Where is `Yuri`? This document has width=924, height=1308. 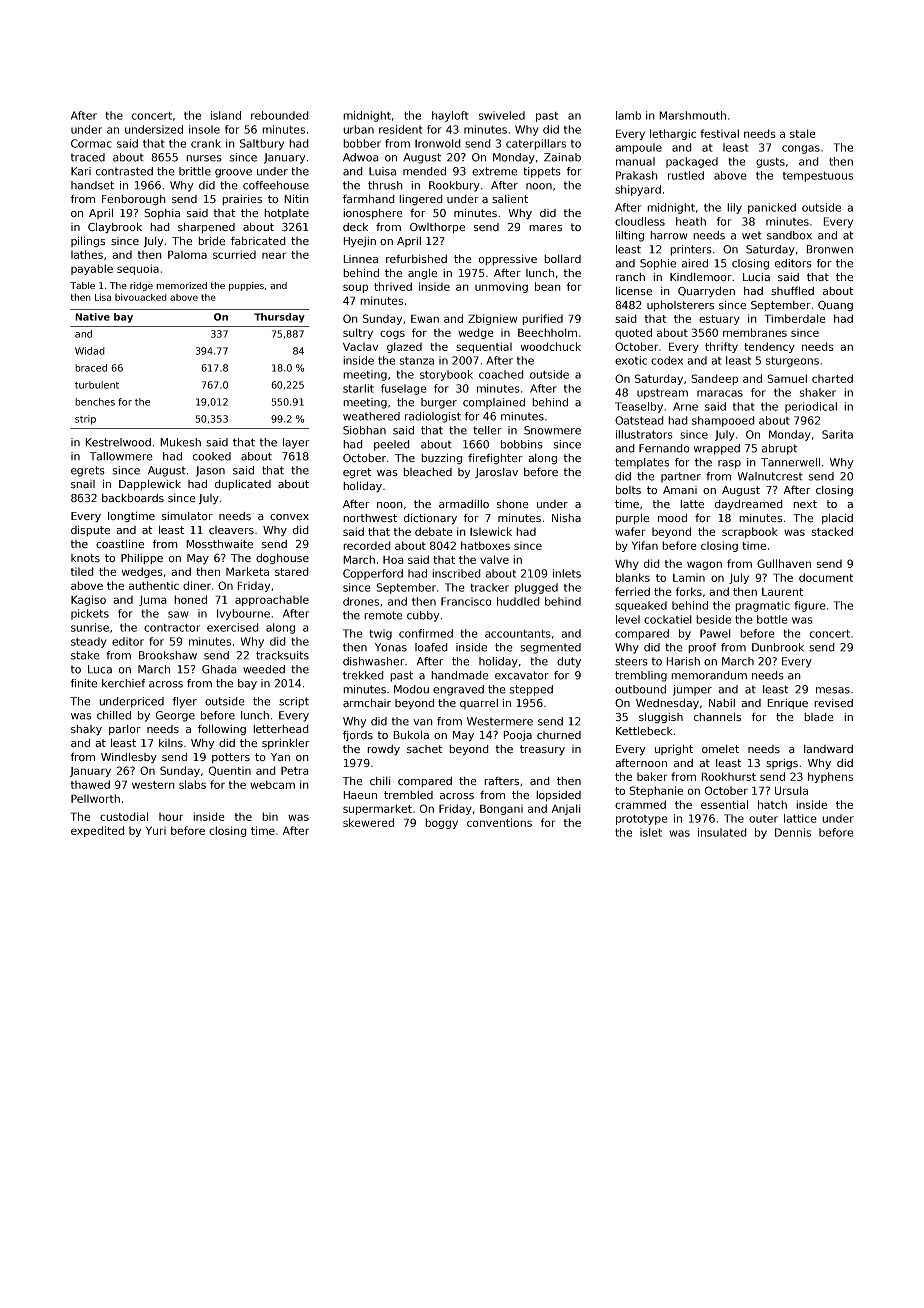 Yuri is located at coordinates (156, 830).
